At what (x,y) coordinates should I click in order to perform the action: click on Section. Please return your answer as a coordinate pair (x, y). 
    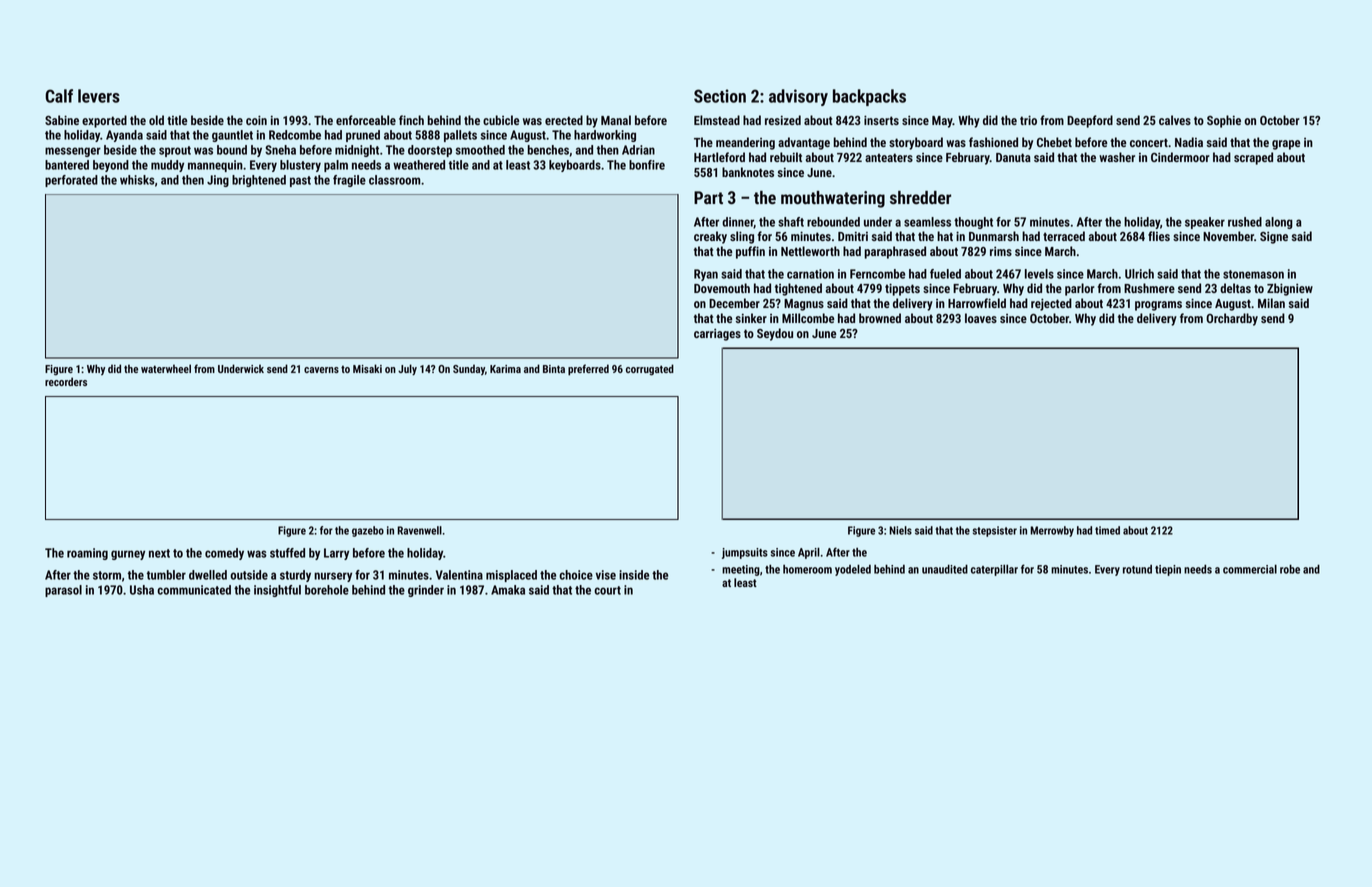
    Looking at the image, I should click on (720, 96).
